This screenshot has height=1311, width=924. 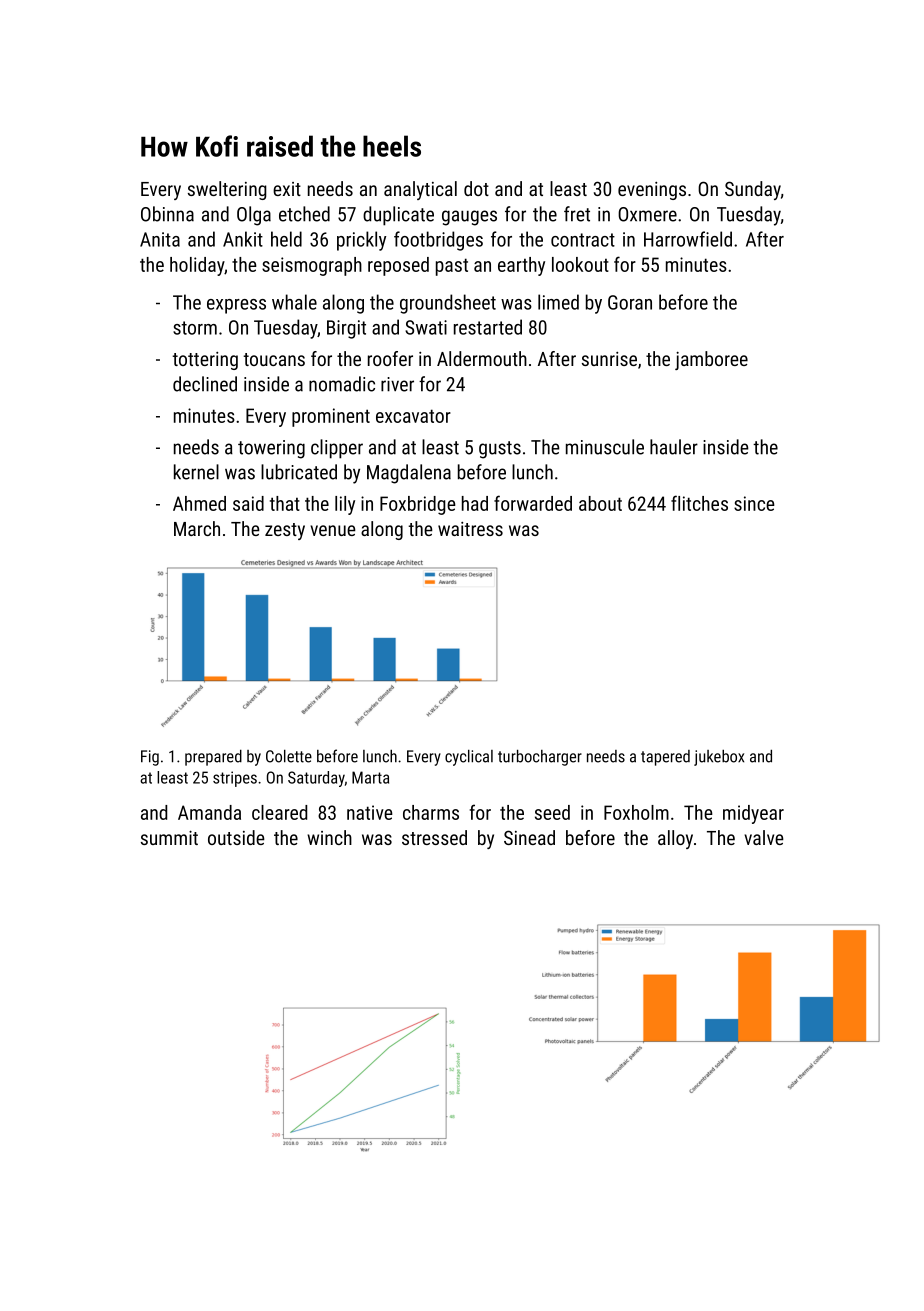 I want to click on Ahmed, so click(x=199, y=503).
